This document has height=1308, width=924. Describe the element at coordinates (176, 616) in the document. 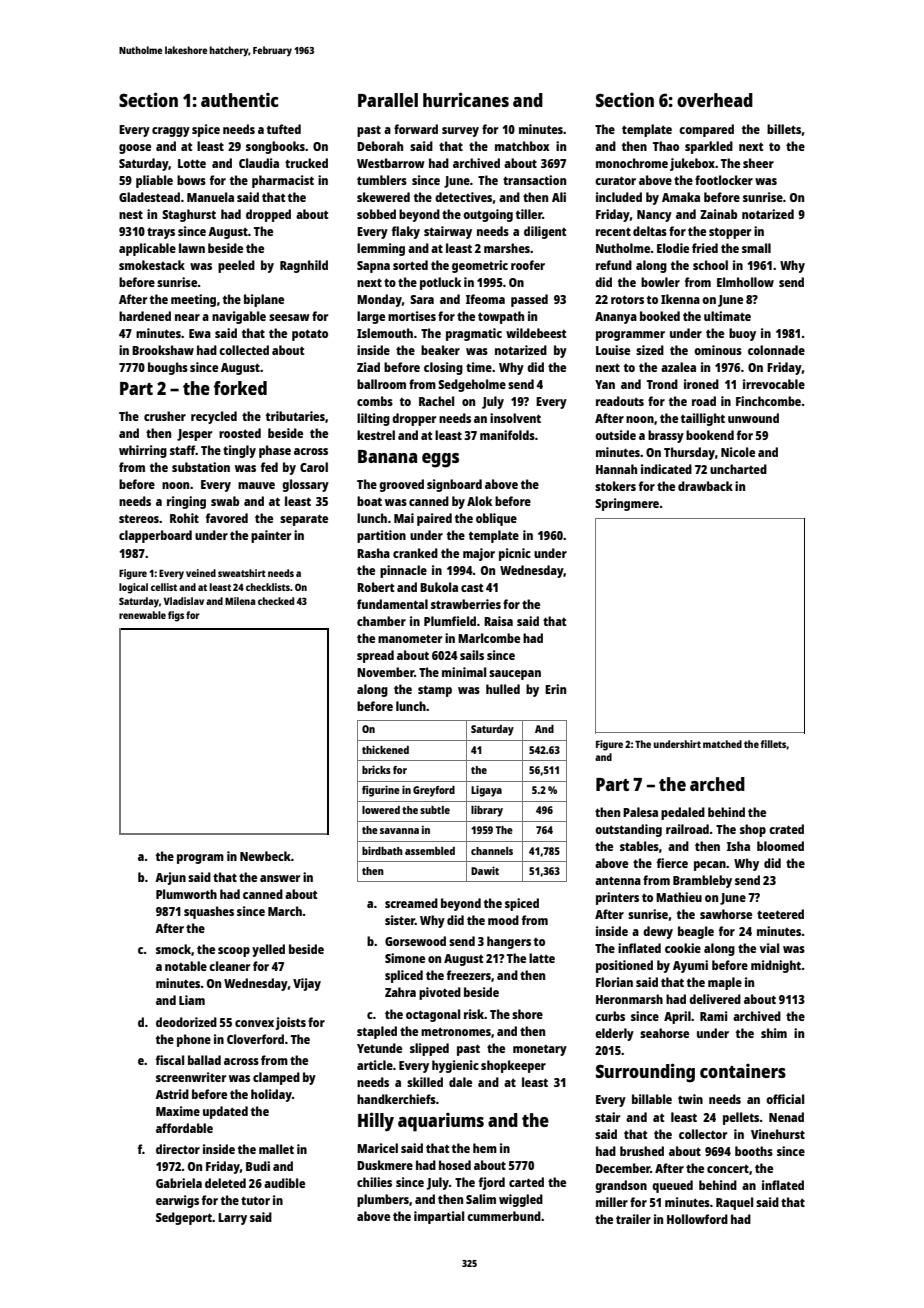

I see `figs` at that location.
